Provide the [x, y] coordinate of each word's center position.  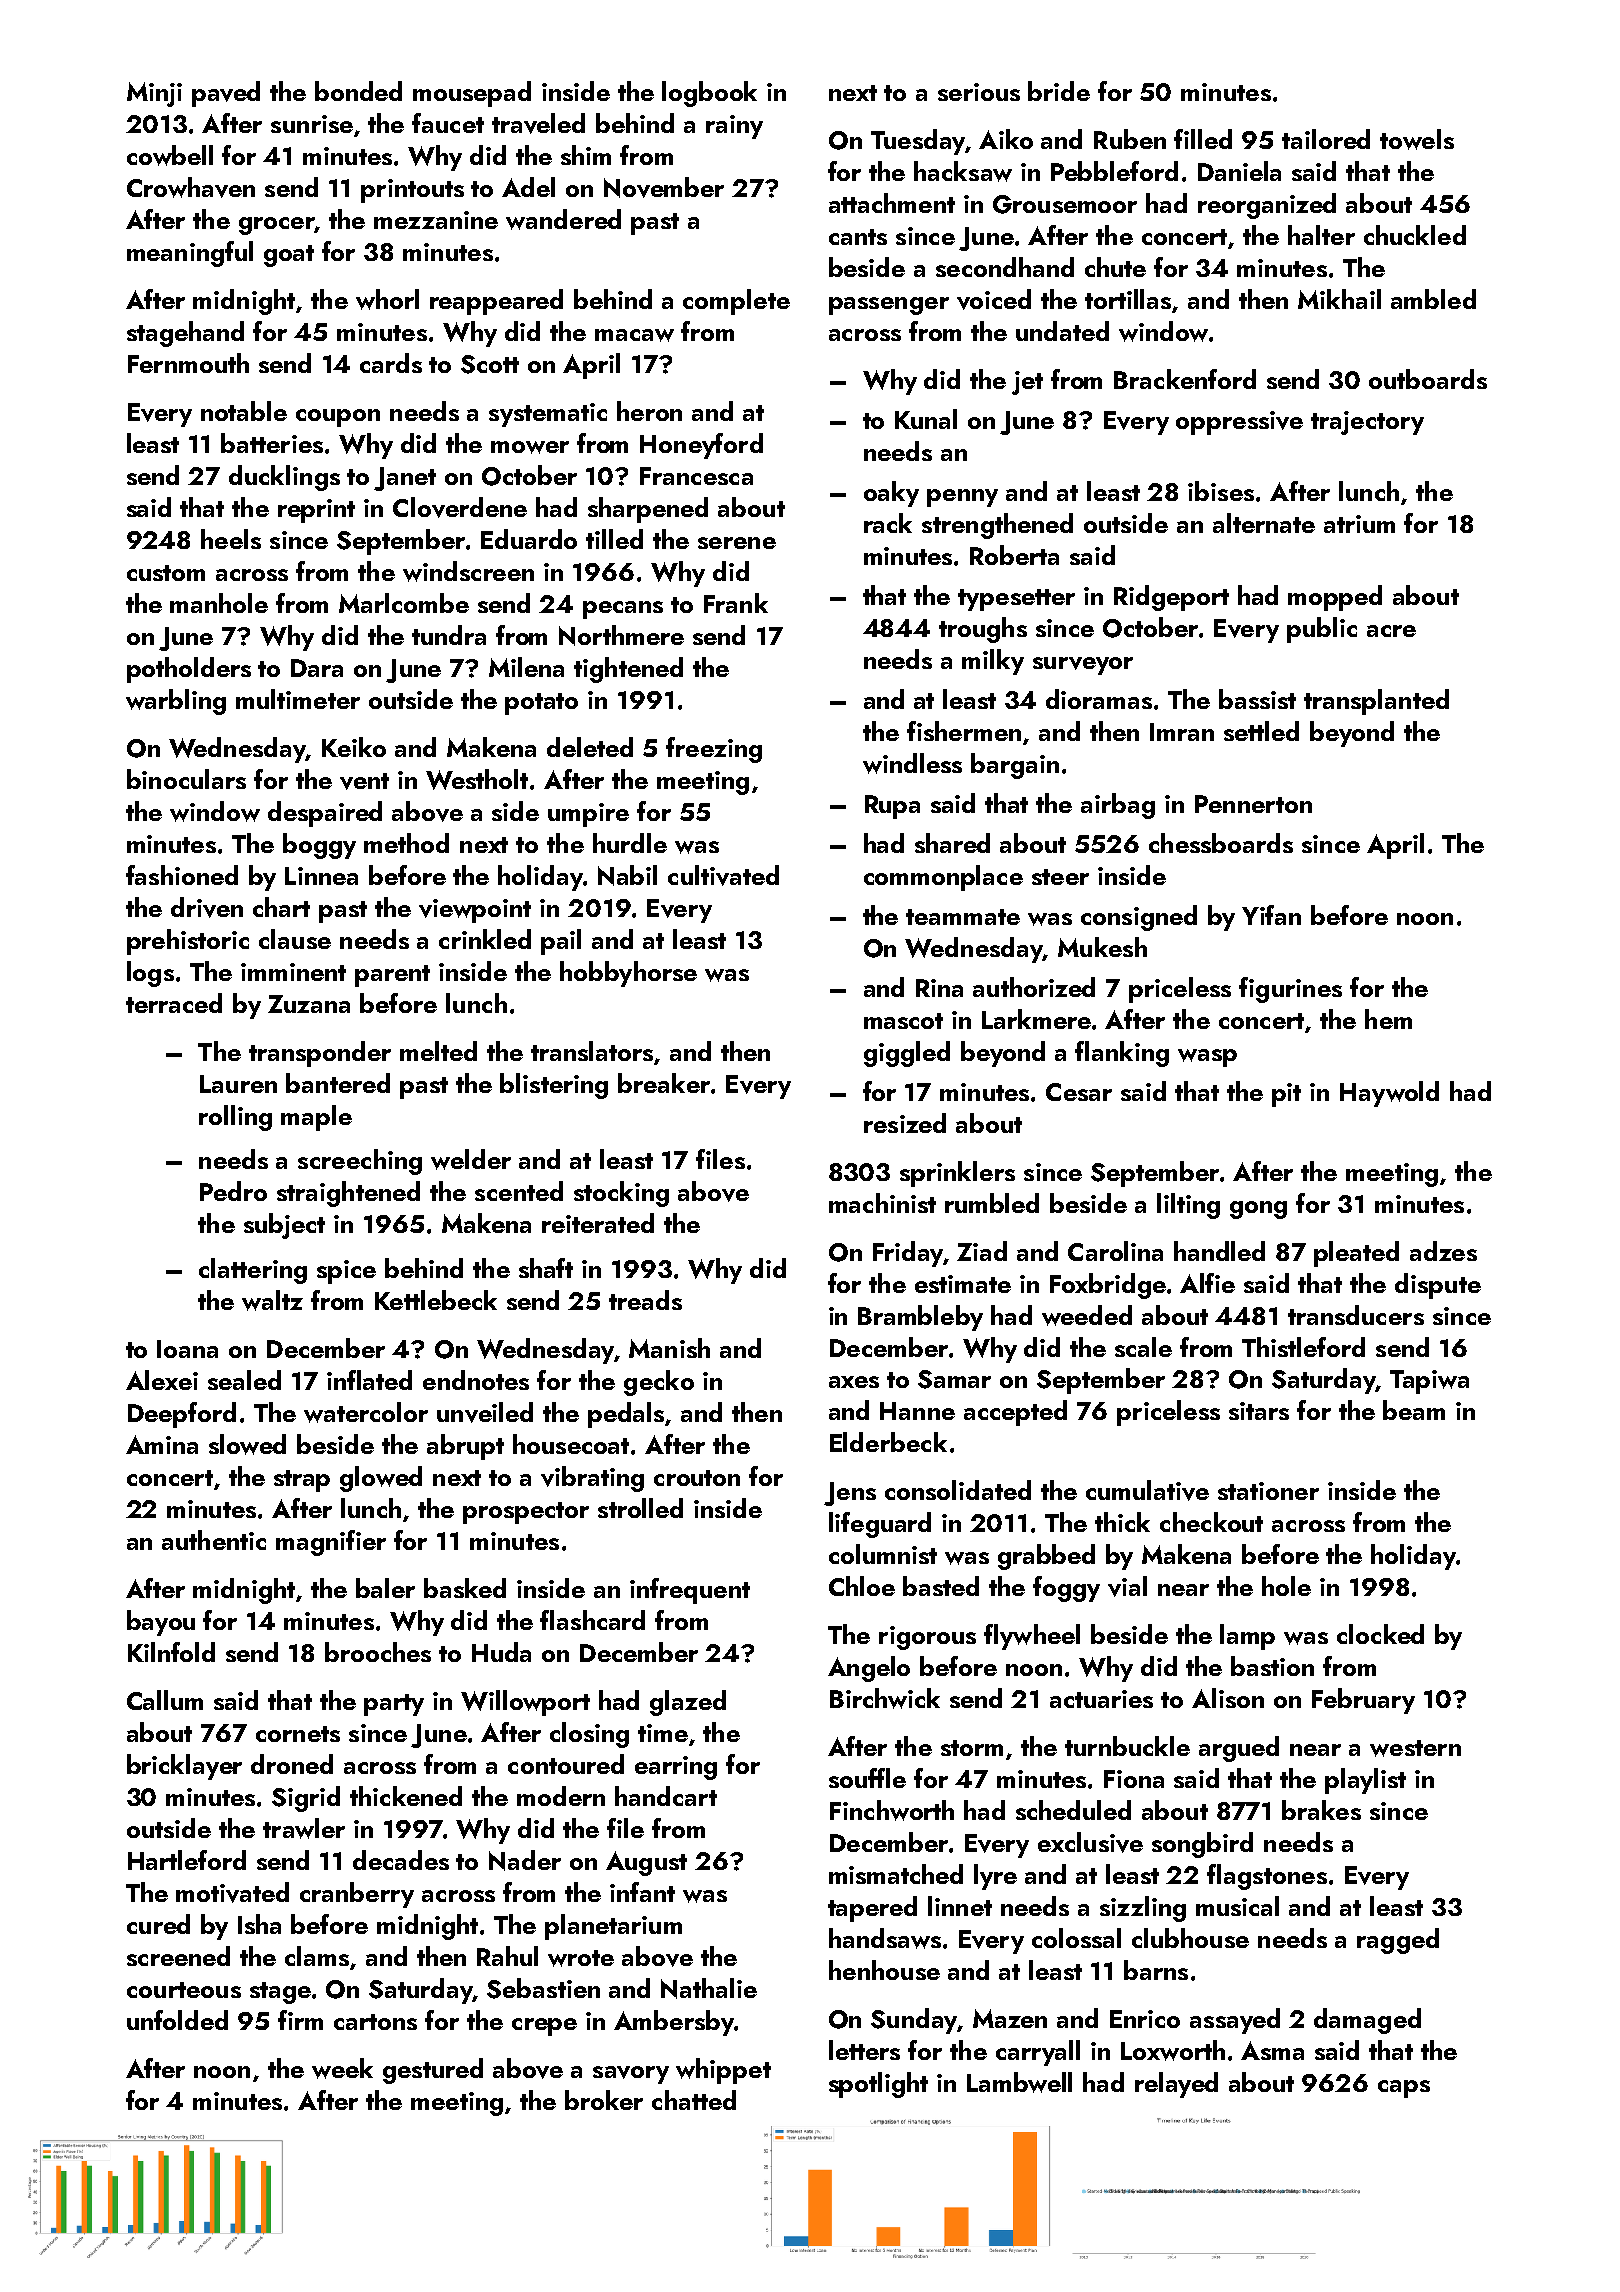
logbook [709, 94]
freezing [714, 750]
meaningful [190, 254]
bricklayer [184, 1767]
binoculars [186, 779]
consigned [1139, 918]
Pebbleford [1114, 171]
